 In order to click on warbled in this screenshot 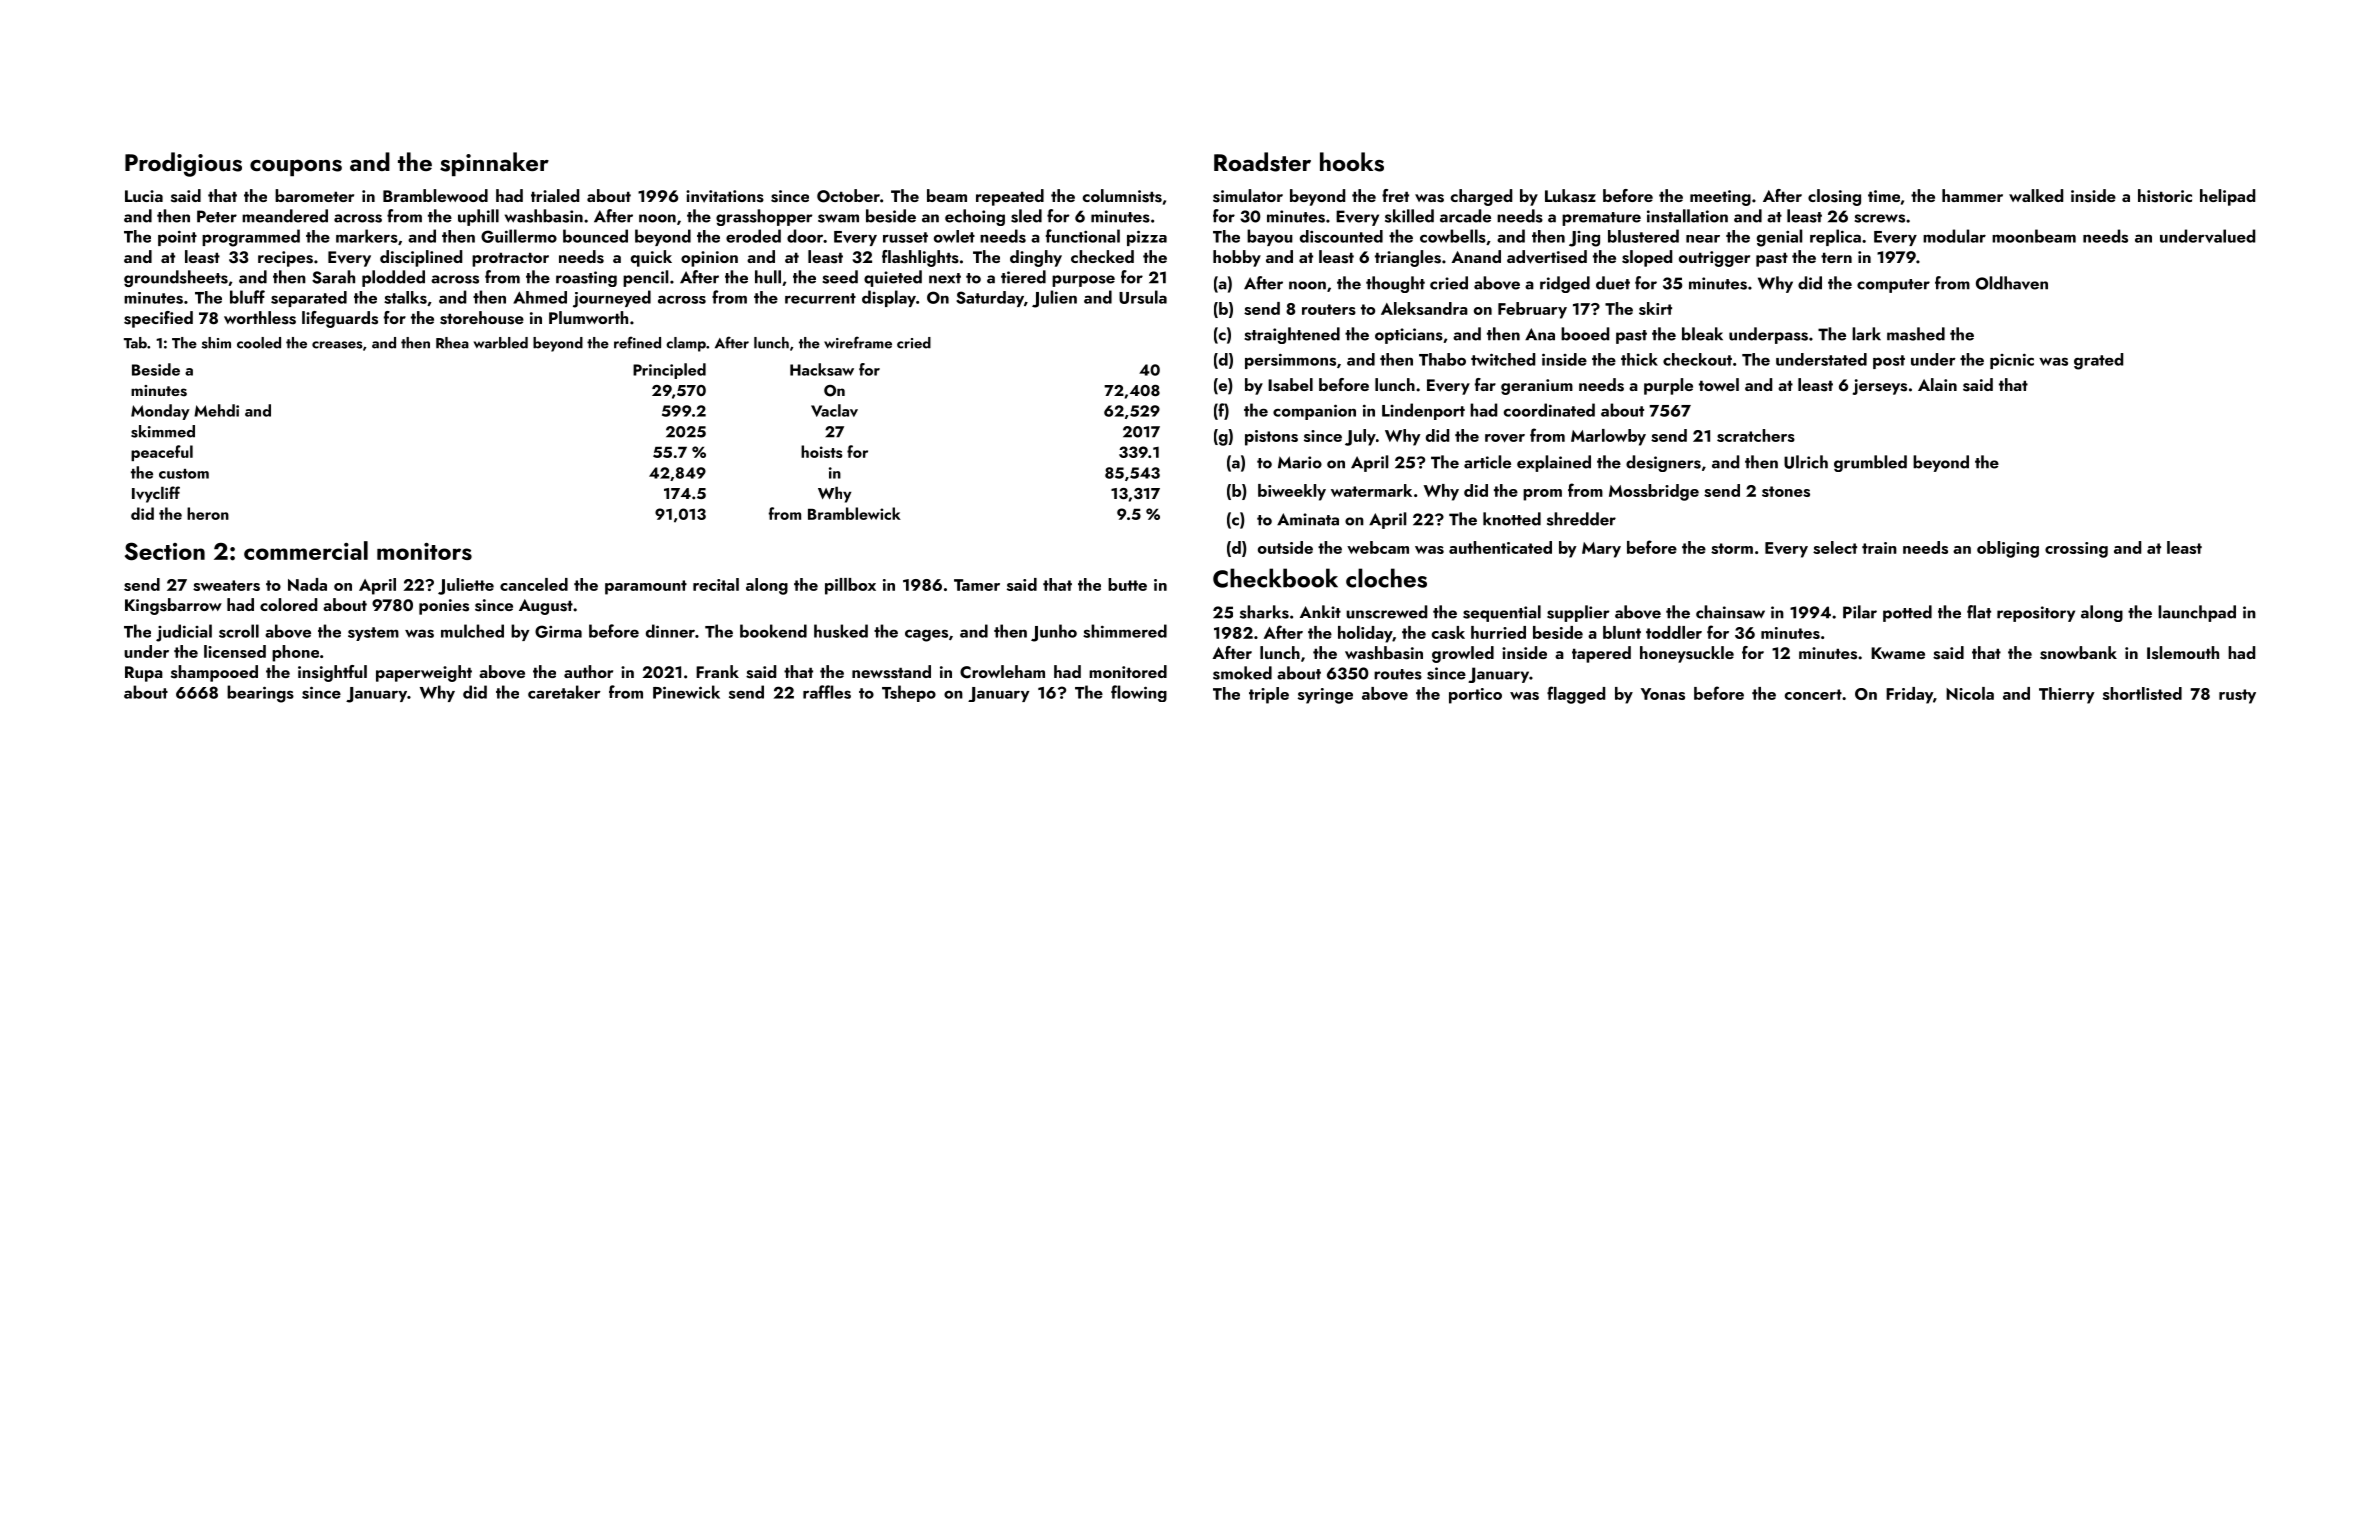, I will do `click(501, 343)`.
